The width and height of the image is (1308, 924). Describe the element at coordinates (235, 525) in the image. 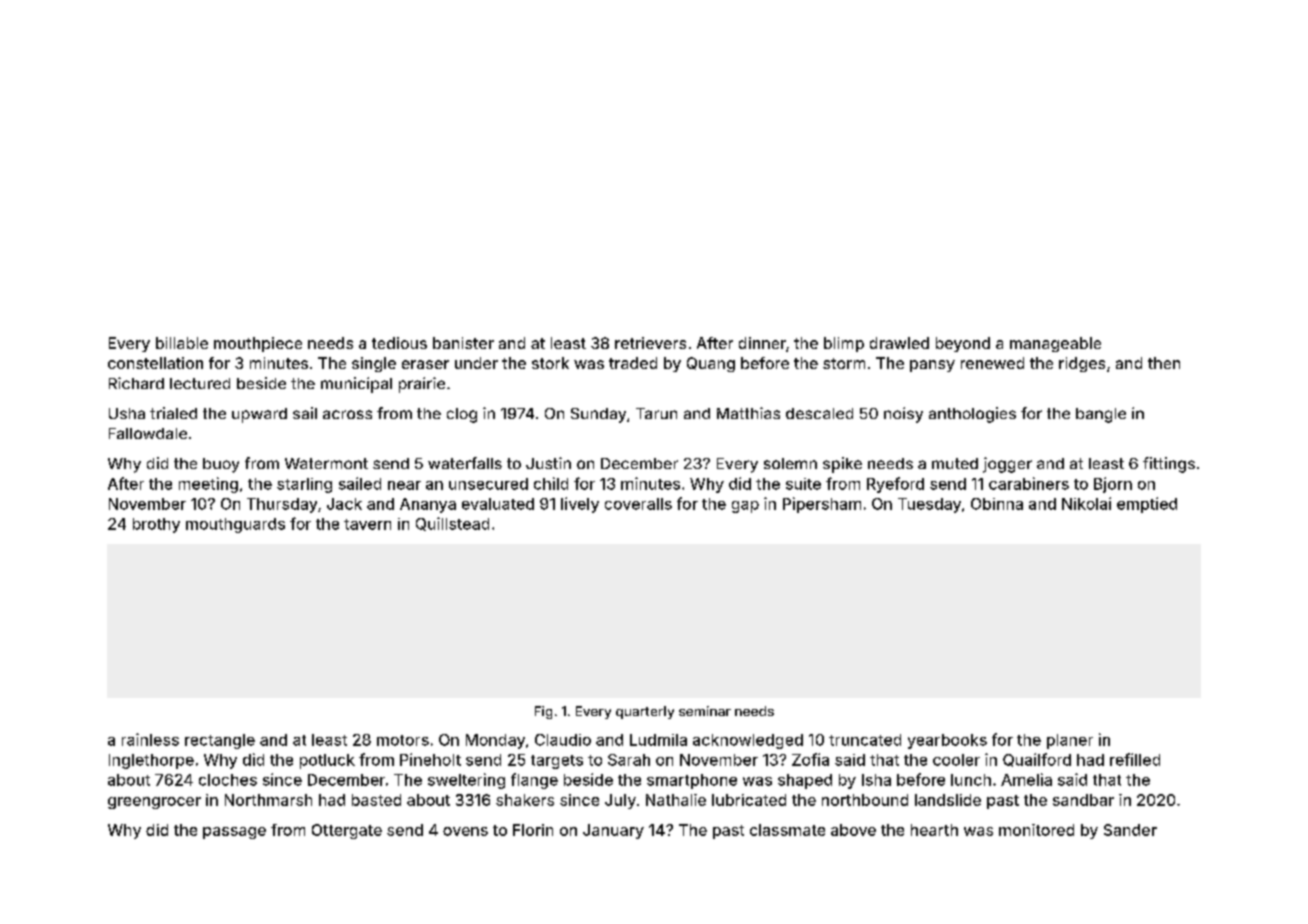

I see `mouthguards` at that location.
